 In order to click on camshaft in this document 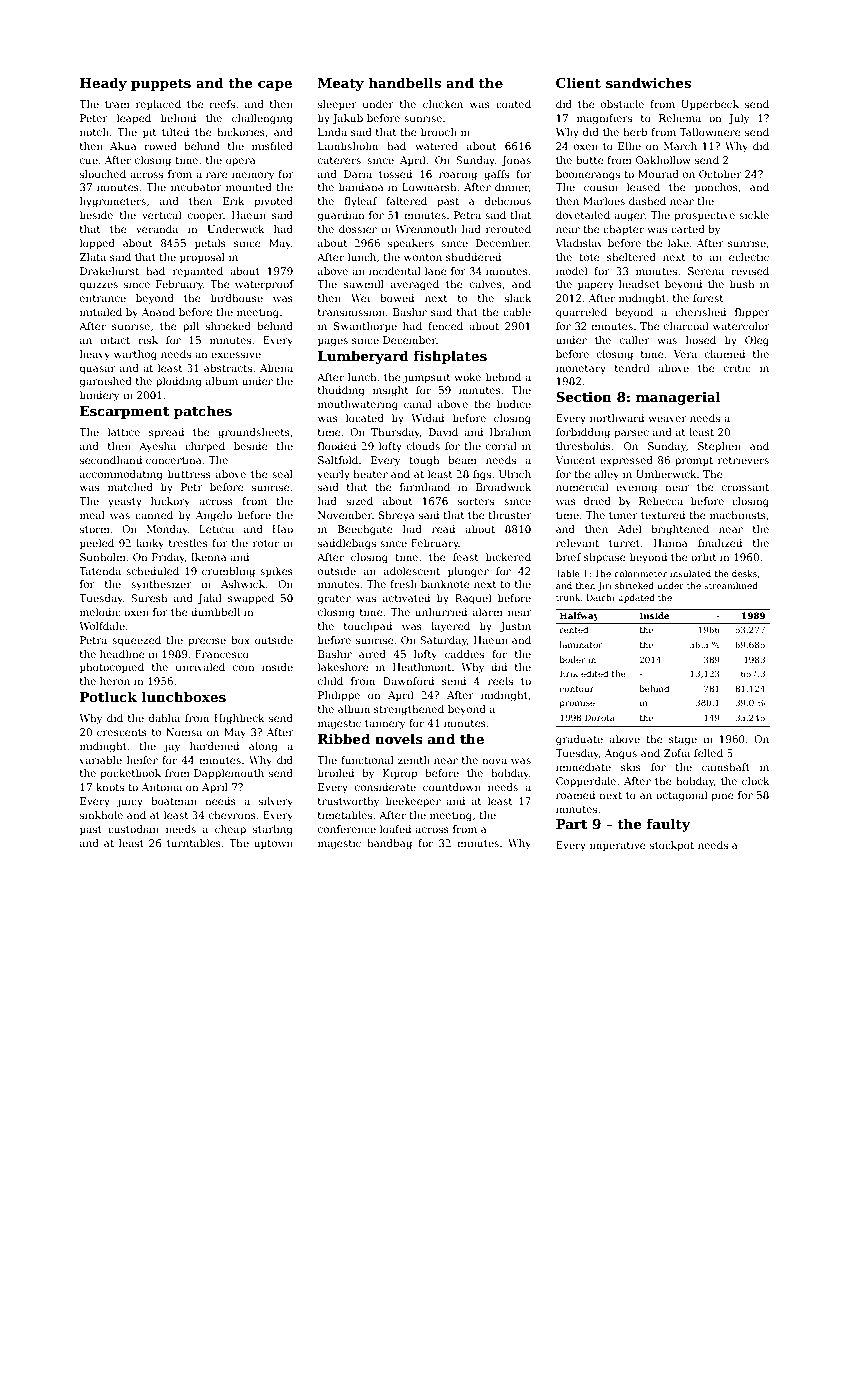, I will do `click(726, 767)`.
